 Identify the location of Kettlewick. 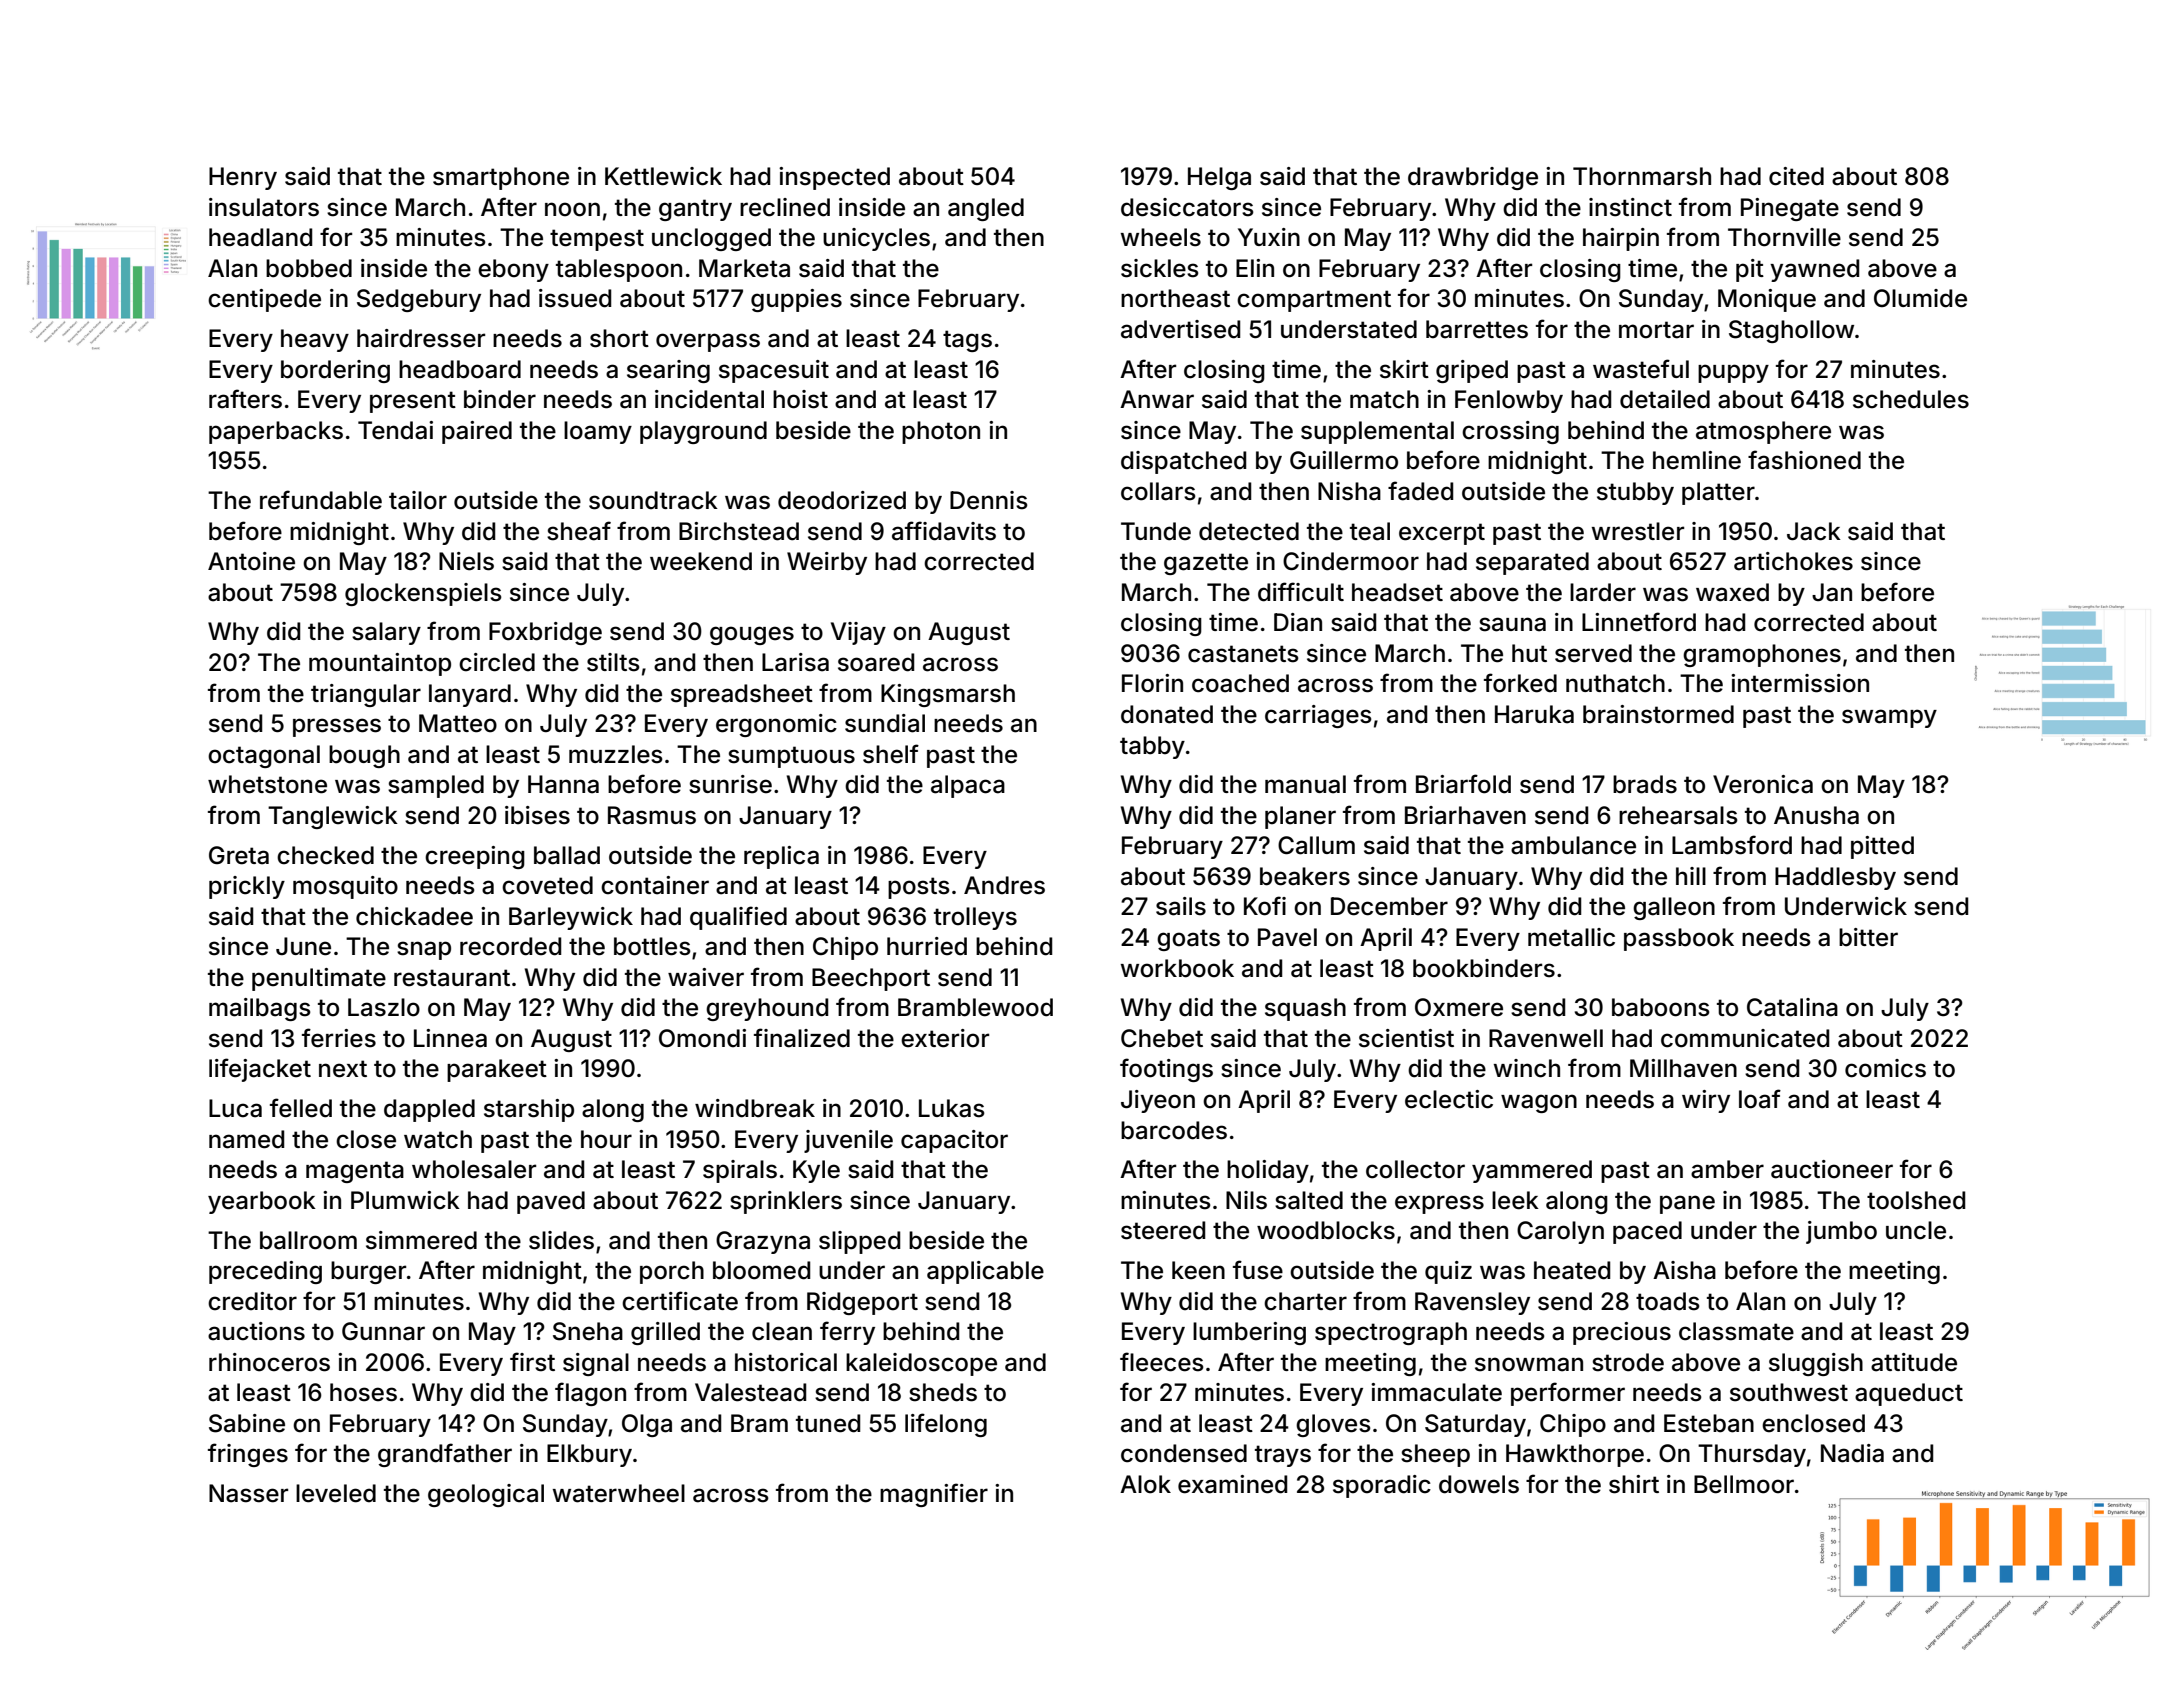
(663, 176).
